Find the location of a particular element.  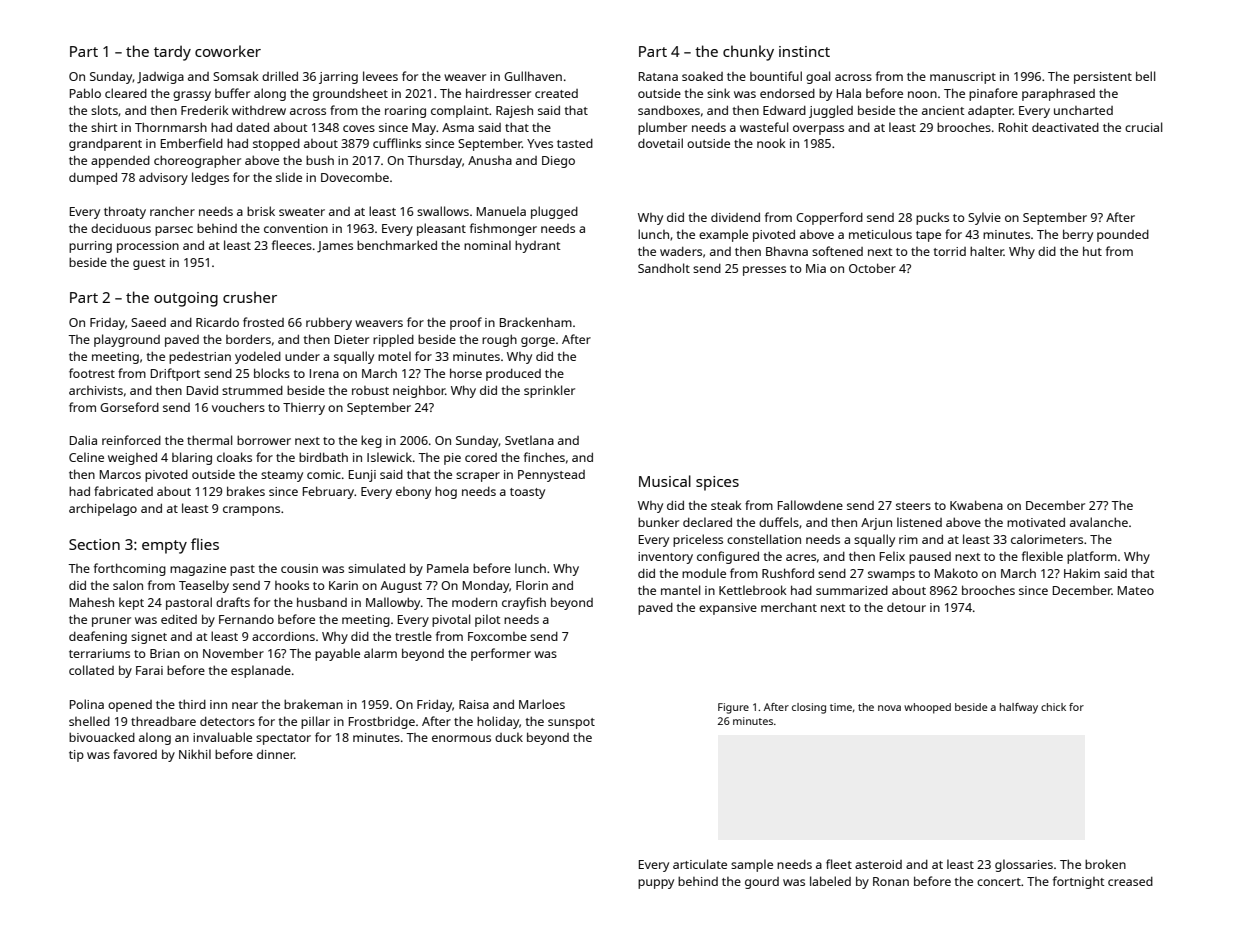

October is located at coordinates (872, 268).
